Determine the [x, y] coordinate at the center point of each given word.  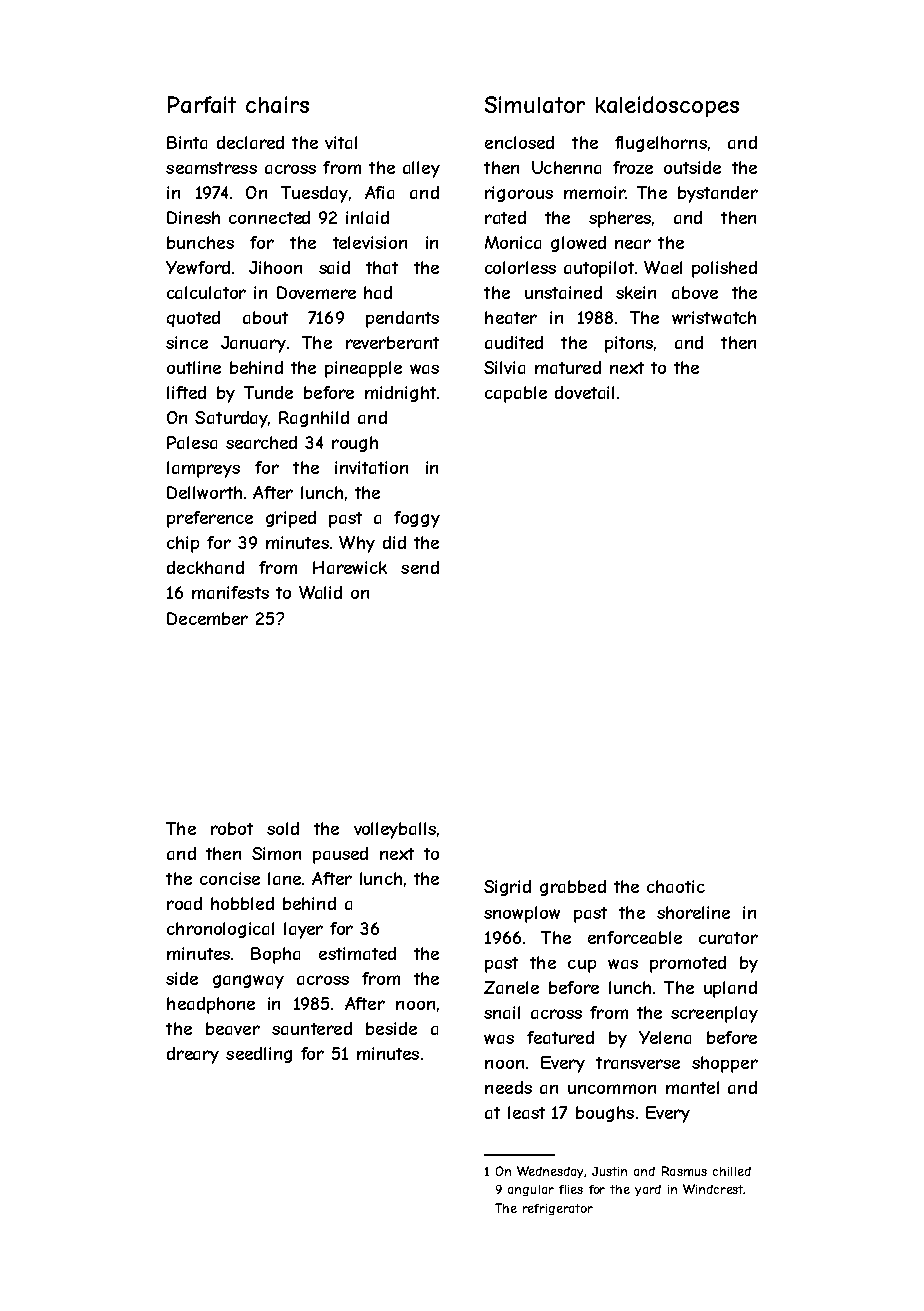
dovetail [584, 392]
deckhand [205, 567]
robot [232, 828]
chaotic [676, 886]
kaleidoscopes [667, 106]
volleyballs [395, 830]
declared [250, 142]
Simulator [535, 104]
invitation [371, 467]
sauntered [312, 1028]
